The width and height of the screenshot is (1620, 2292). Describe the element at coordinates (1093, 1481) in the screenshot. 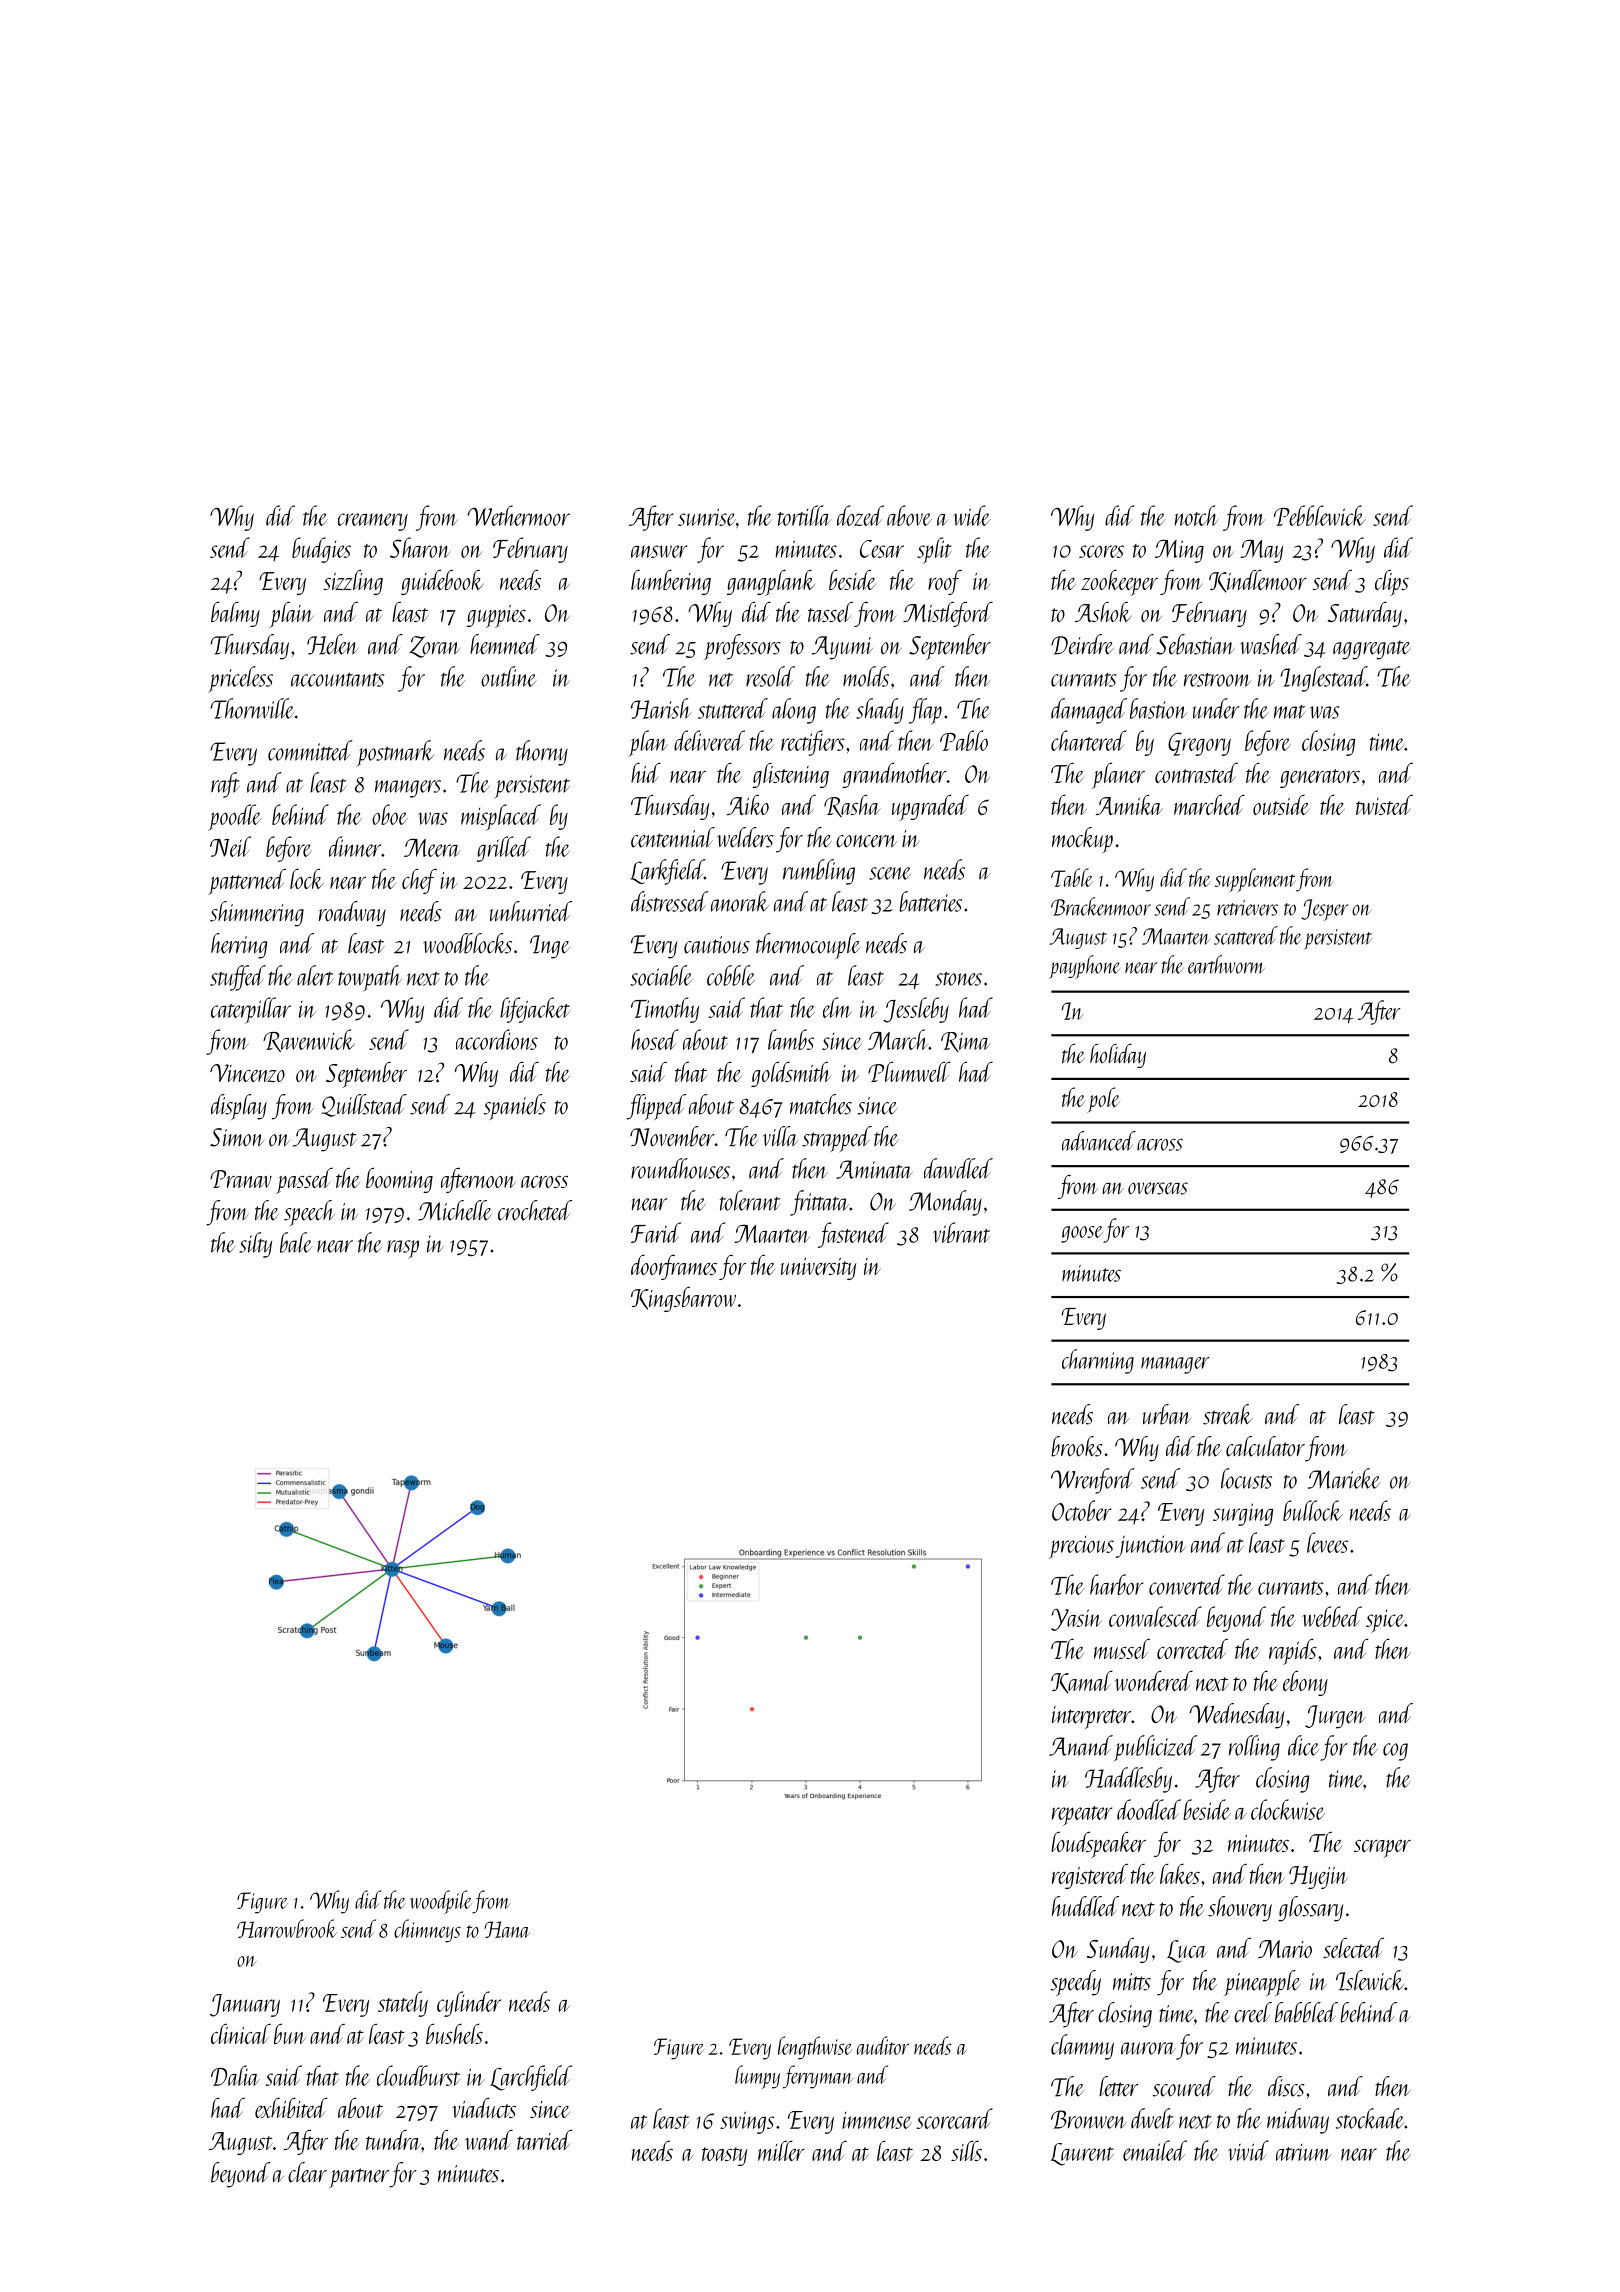

I see `Wrenford` at that location.
